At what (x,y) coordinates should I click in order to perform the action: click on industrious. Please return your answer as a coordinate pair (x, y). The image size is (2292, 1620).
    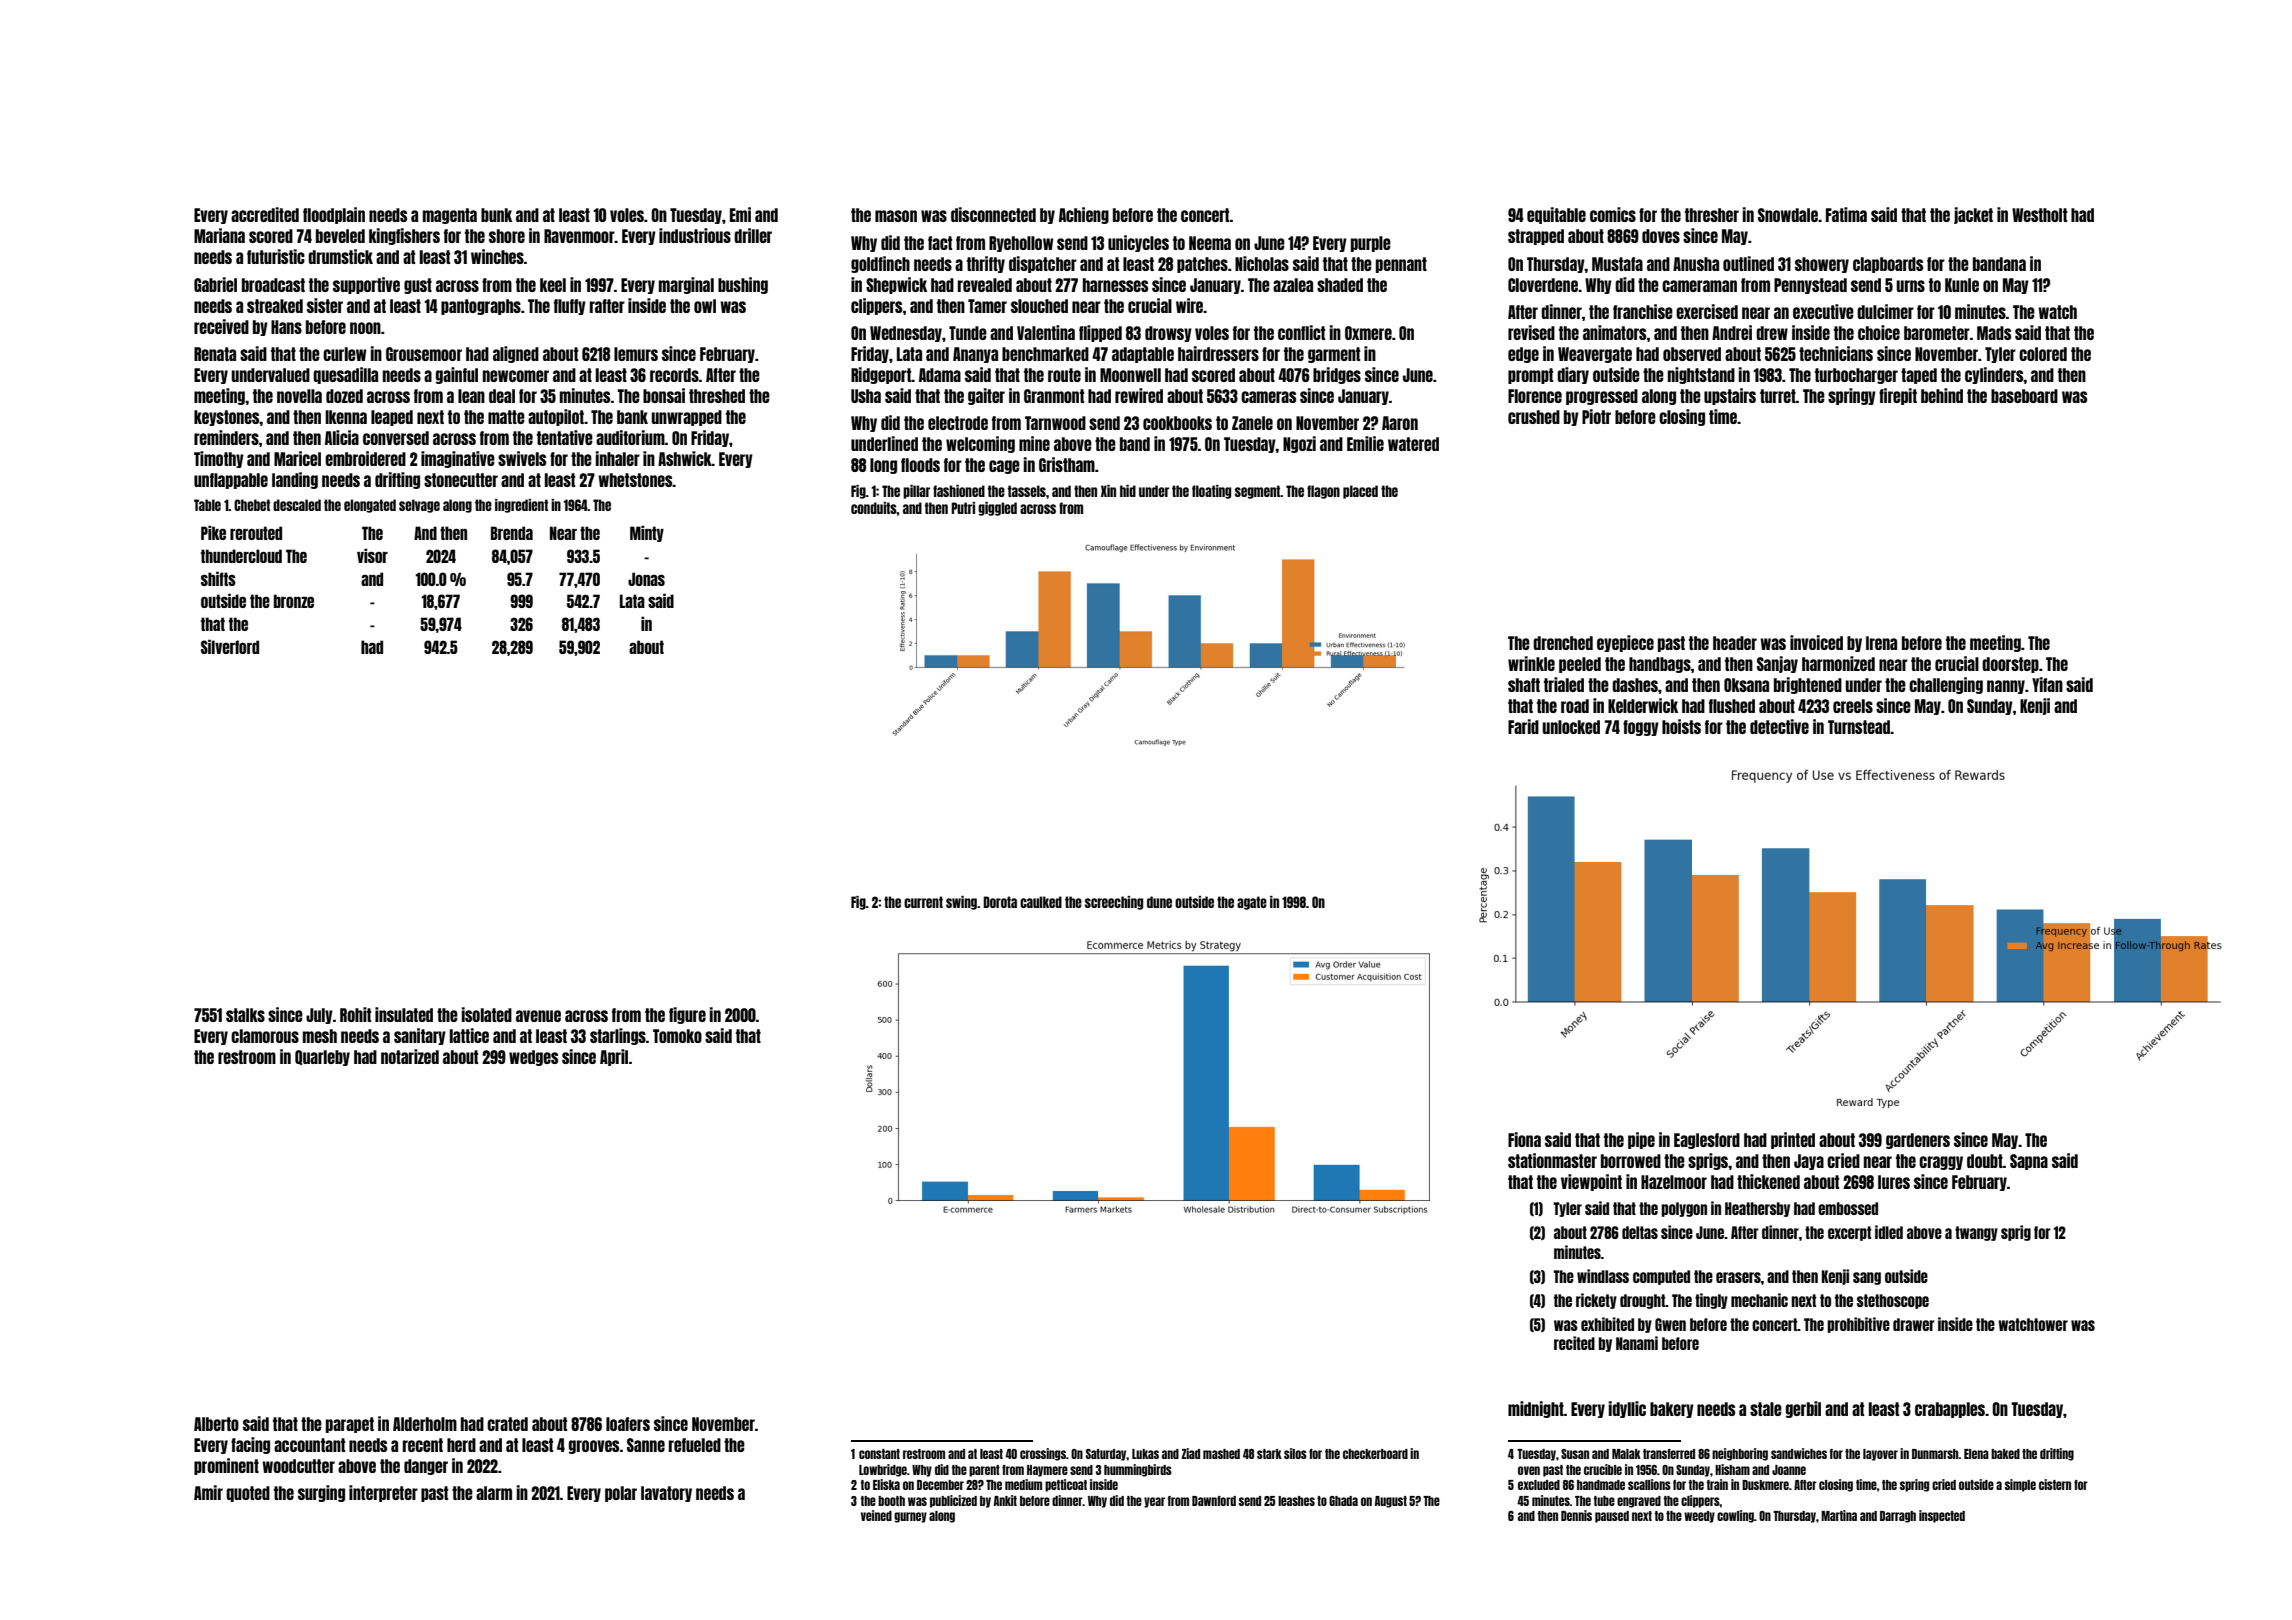
    Looking at the image, I should click on (695, 235).
